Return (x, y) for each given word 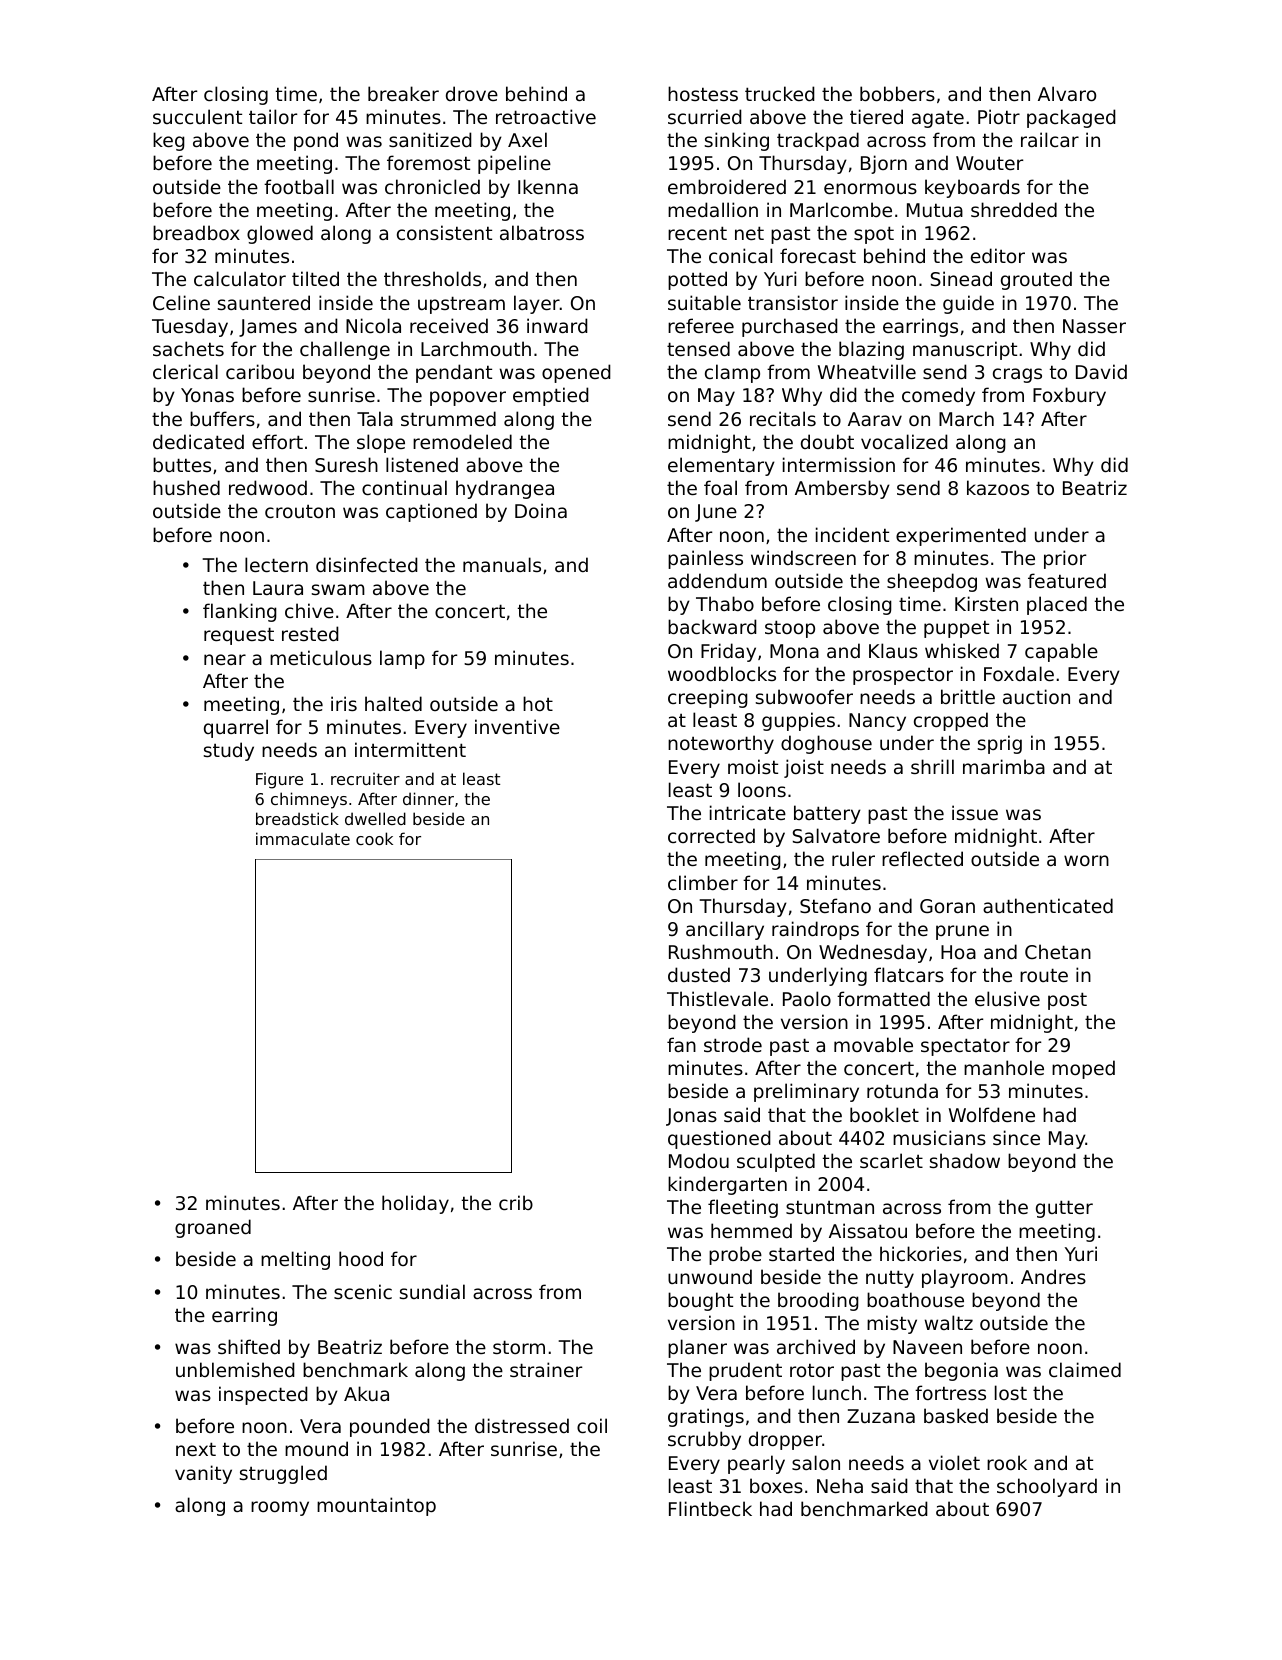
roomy (280, 1508)
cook (374, 838)
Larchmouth (476, 348)
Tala (375, 418)
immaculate (303, 838)
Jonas (691, 1117)
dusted (699, 974)
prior (1065, 559)
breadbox (196, 232)
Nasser (1094, 326)
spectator (965, 1047)
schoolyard (1047, 1487)
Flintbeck (710, 1508)
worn (1086, 860)
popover (468, 398)
